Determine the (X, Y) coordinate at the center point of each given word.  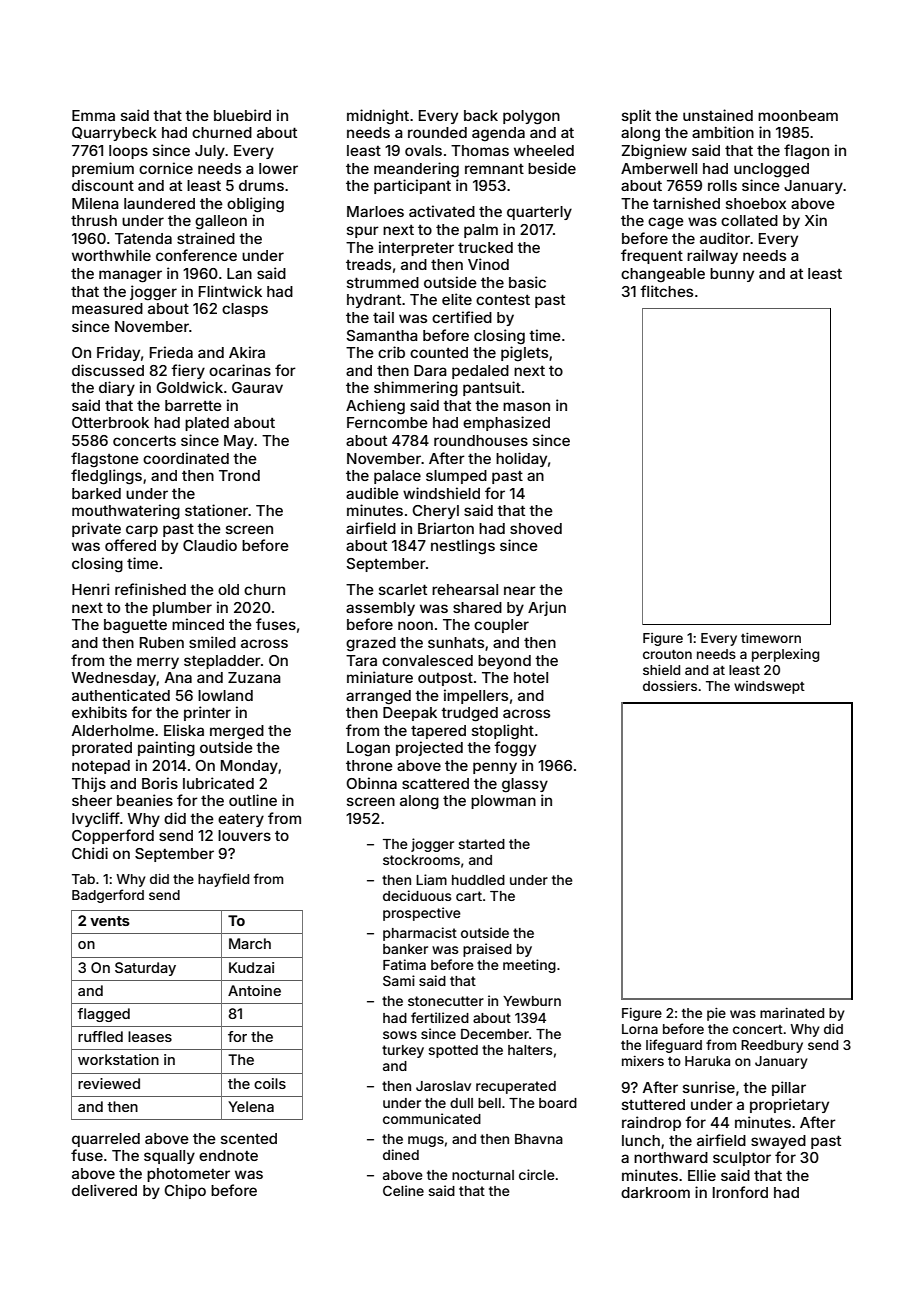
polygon (531, 117)
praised (487, 950)
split (636, 116)
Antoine (254, 990)
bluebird (242, 115)
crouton (667, 654)
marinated (792, 1013)
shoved (536, 528)
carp (142, 531)
